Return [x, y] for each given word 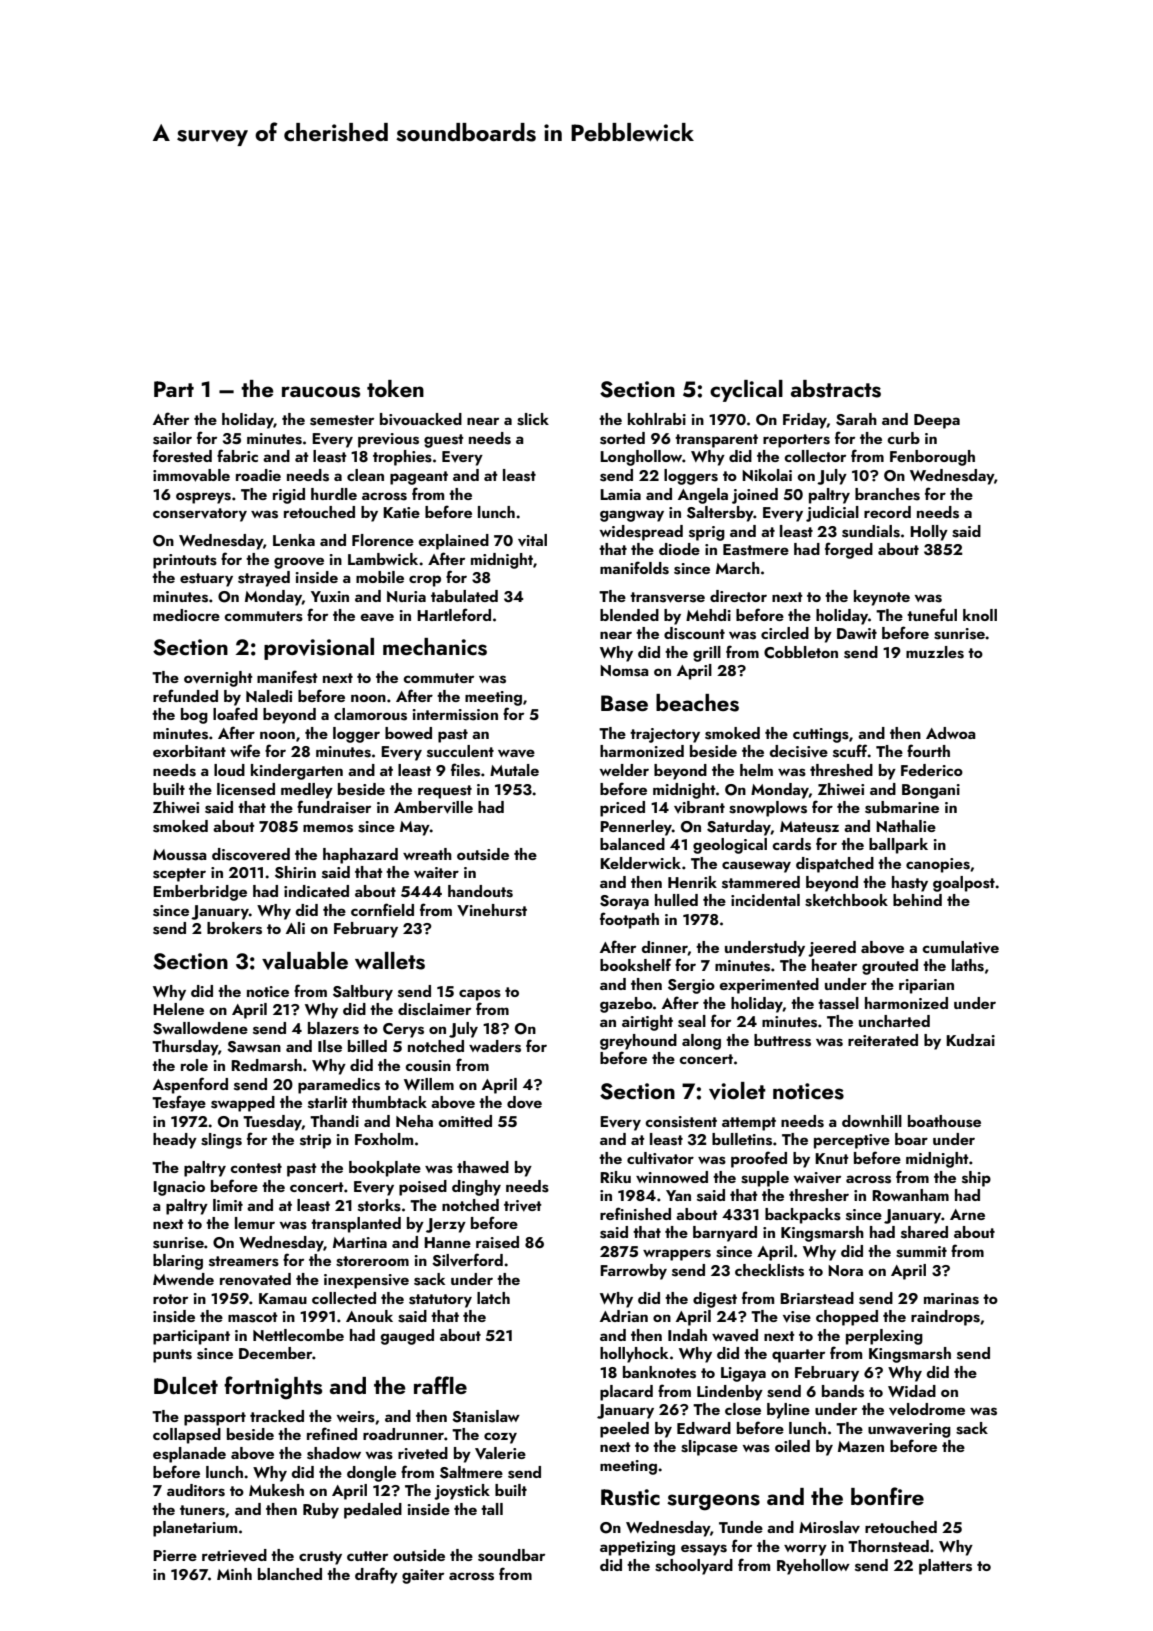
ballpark [898, 846]
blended [629, 615]
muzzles [935, 652]
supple [765, 1179]
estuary [206, 580]
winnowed [672, 1177]
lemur [255, 1223]
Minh [234, 1574]
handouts [480, 891]
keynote [882, 598]
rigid [289, 496]
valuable [305, 961]
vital [532, 540]
